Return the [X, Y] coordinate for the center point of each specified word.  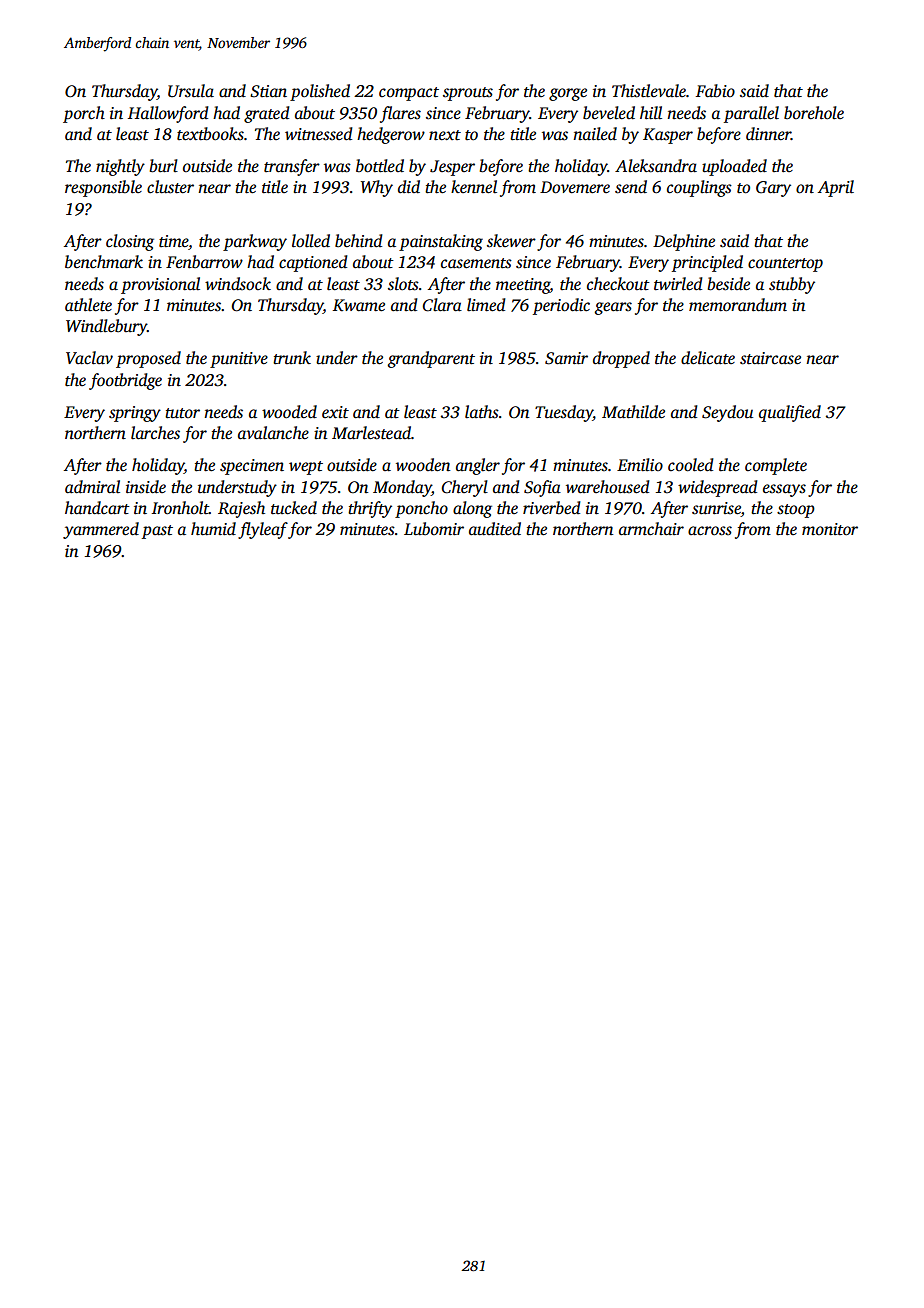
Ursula [191, 91]
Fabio [715, 91]
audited [495, 529]
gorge [568, 94]
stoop [796, 511]
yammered [101, 530]
